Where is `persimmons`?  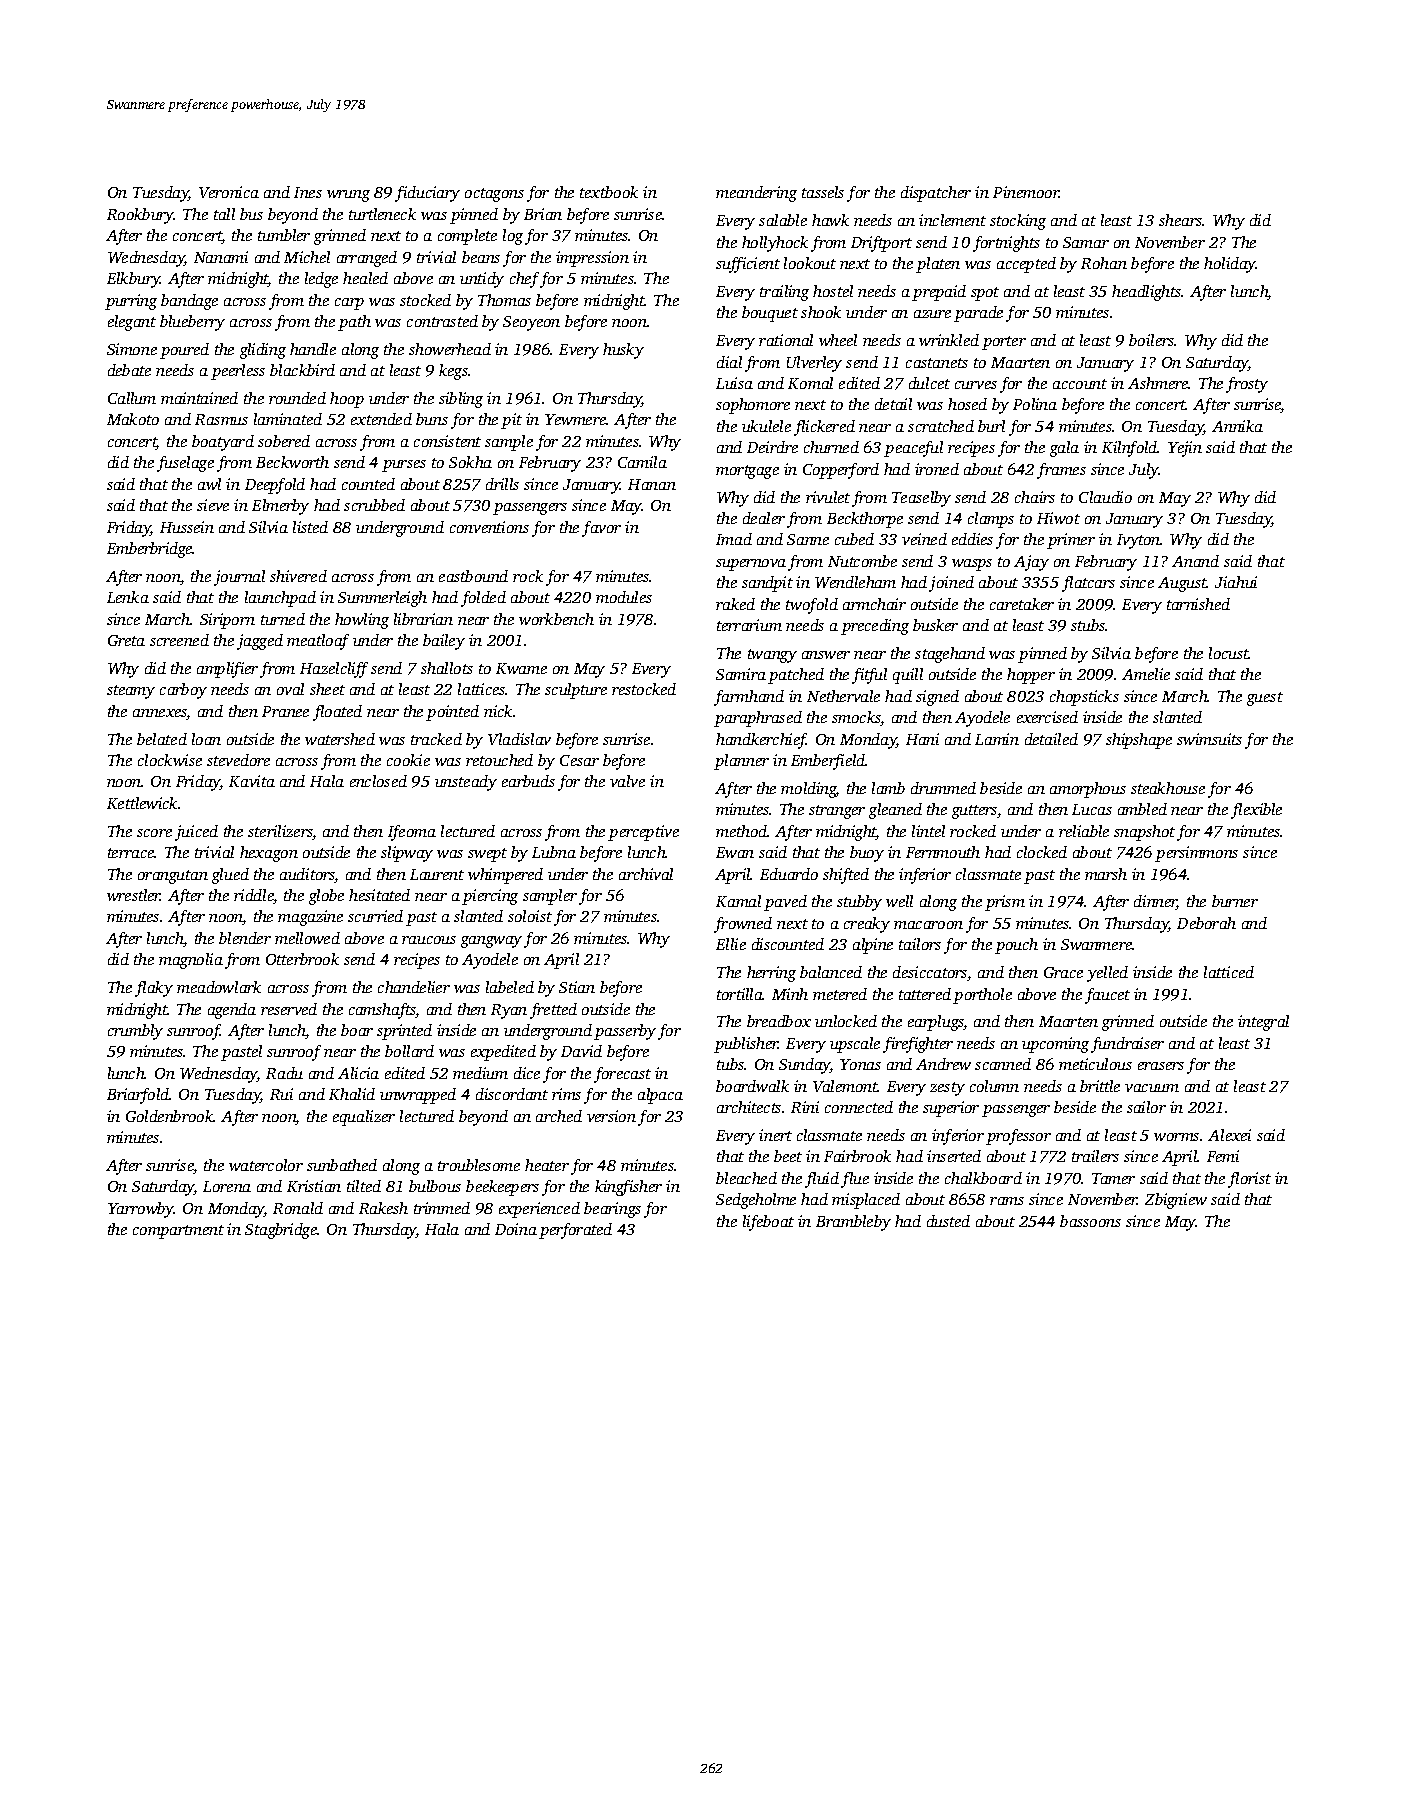 persimmons is located at coordinates (1196, 854).
